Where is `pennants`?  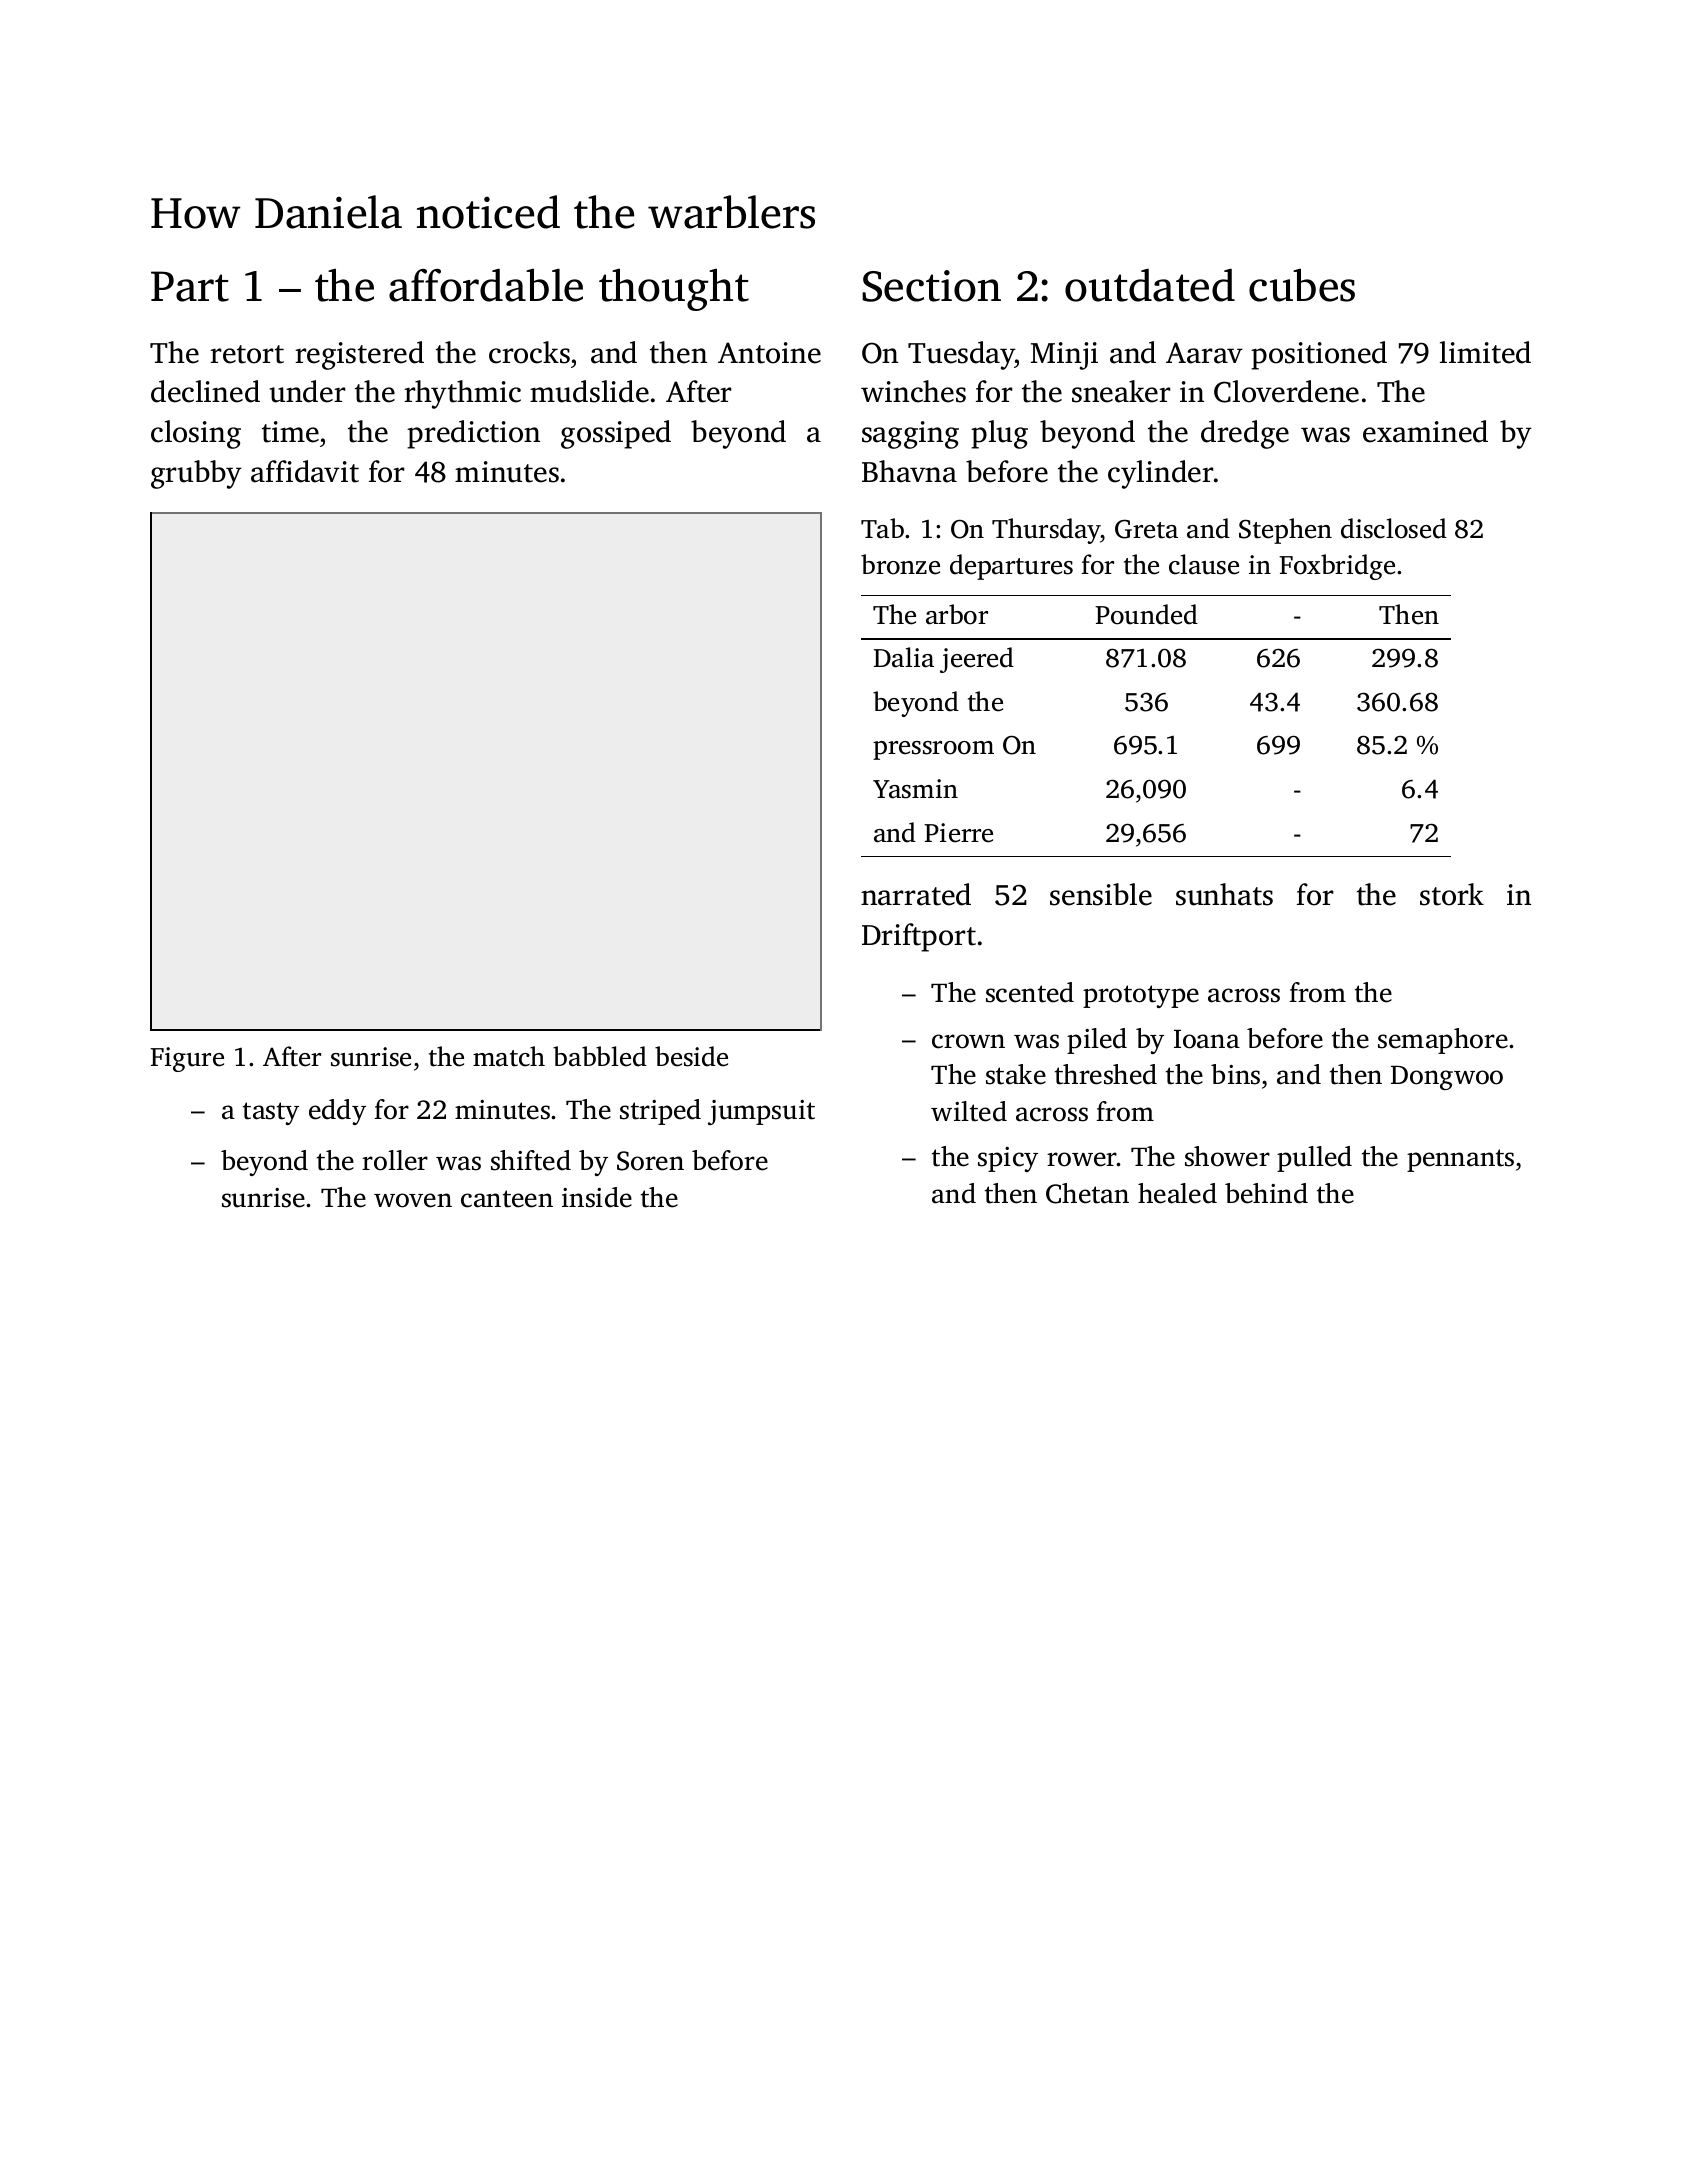 pennants is located at coordinates (1460, 1160).
